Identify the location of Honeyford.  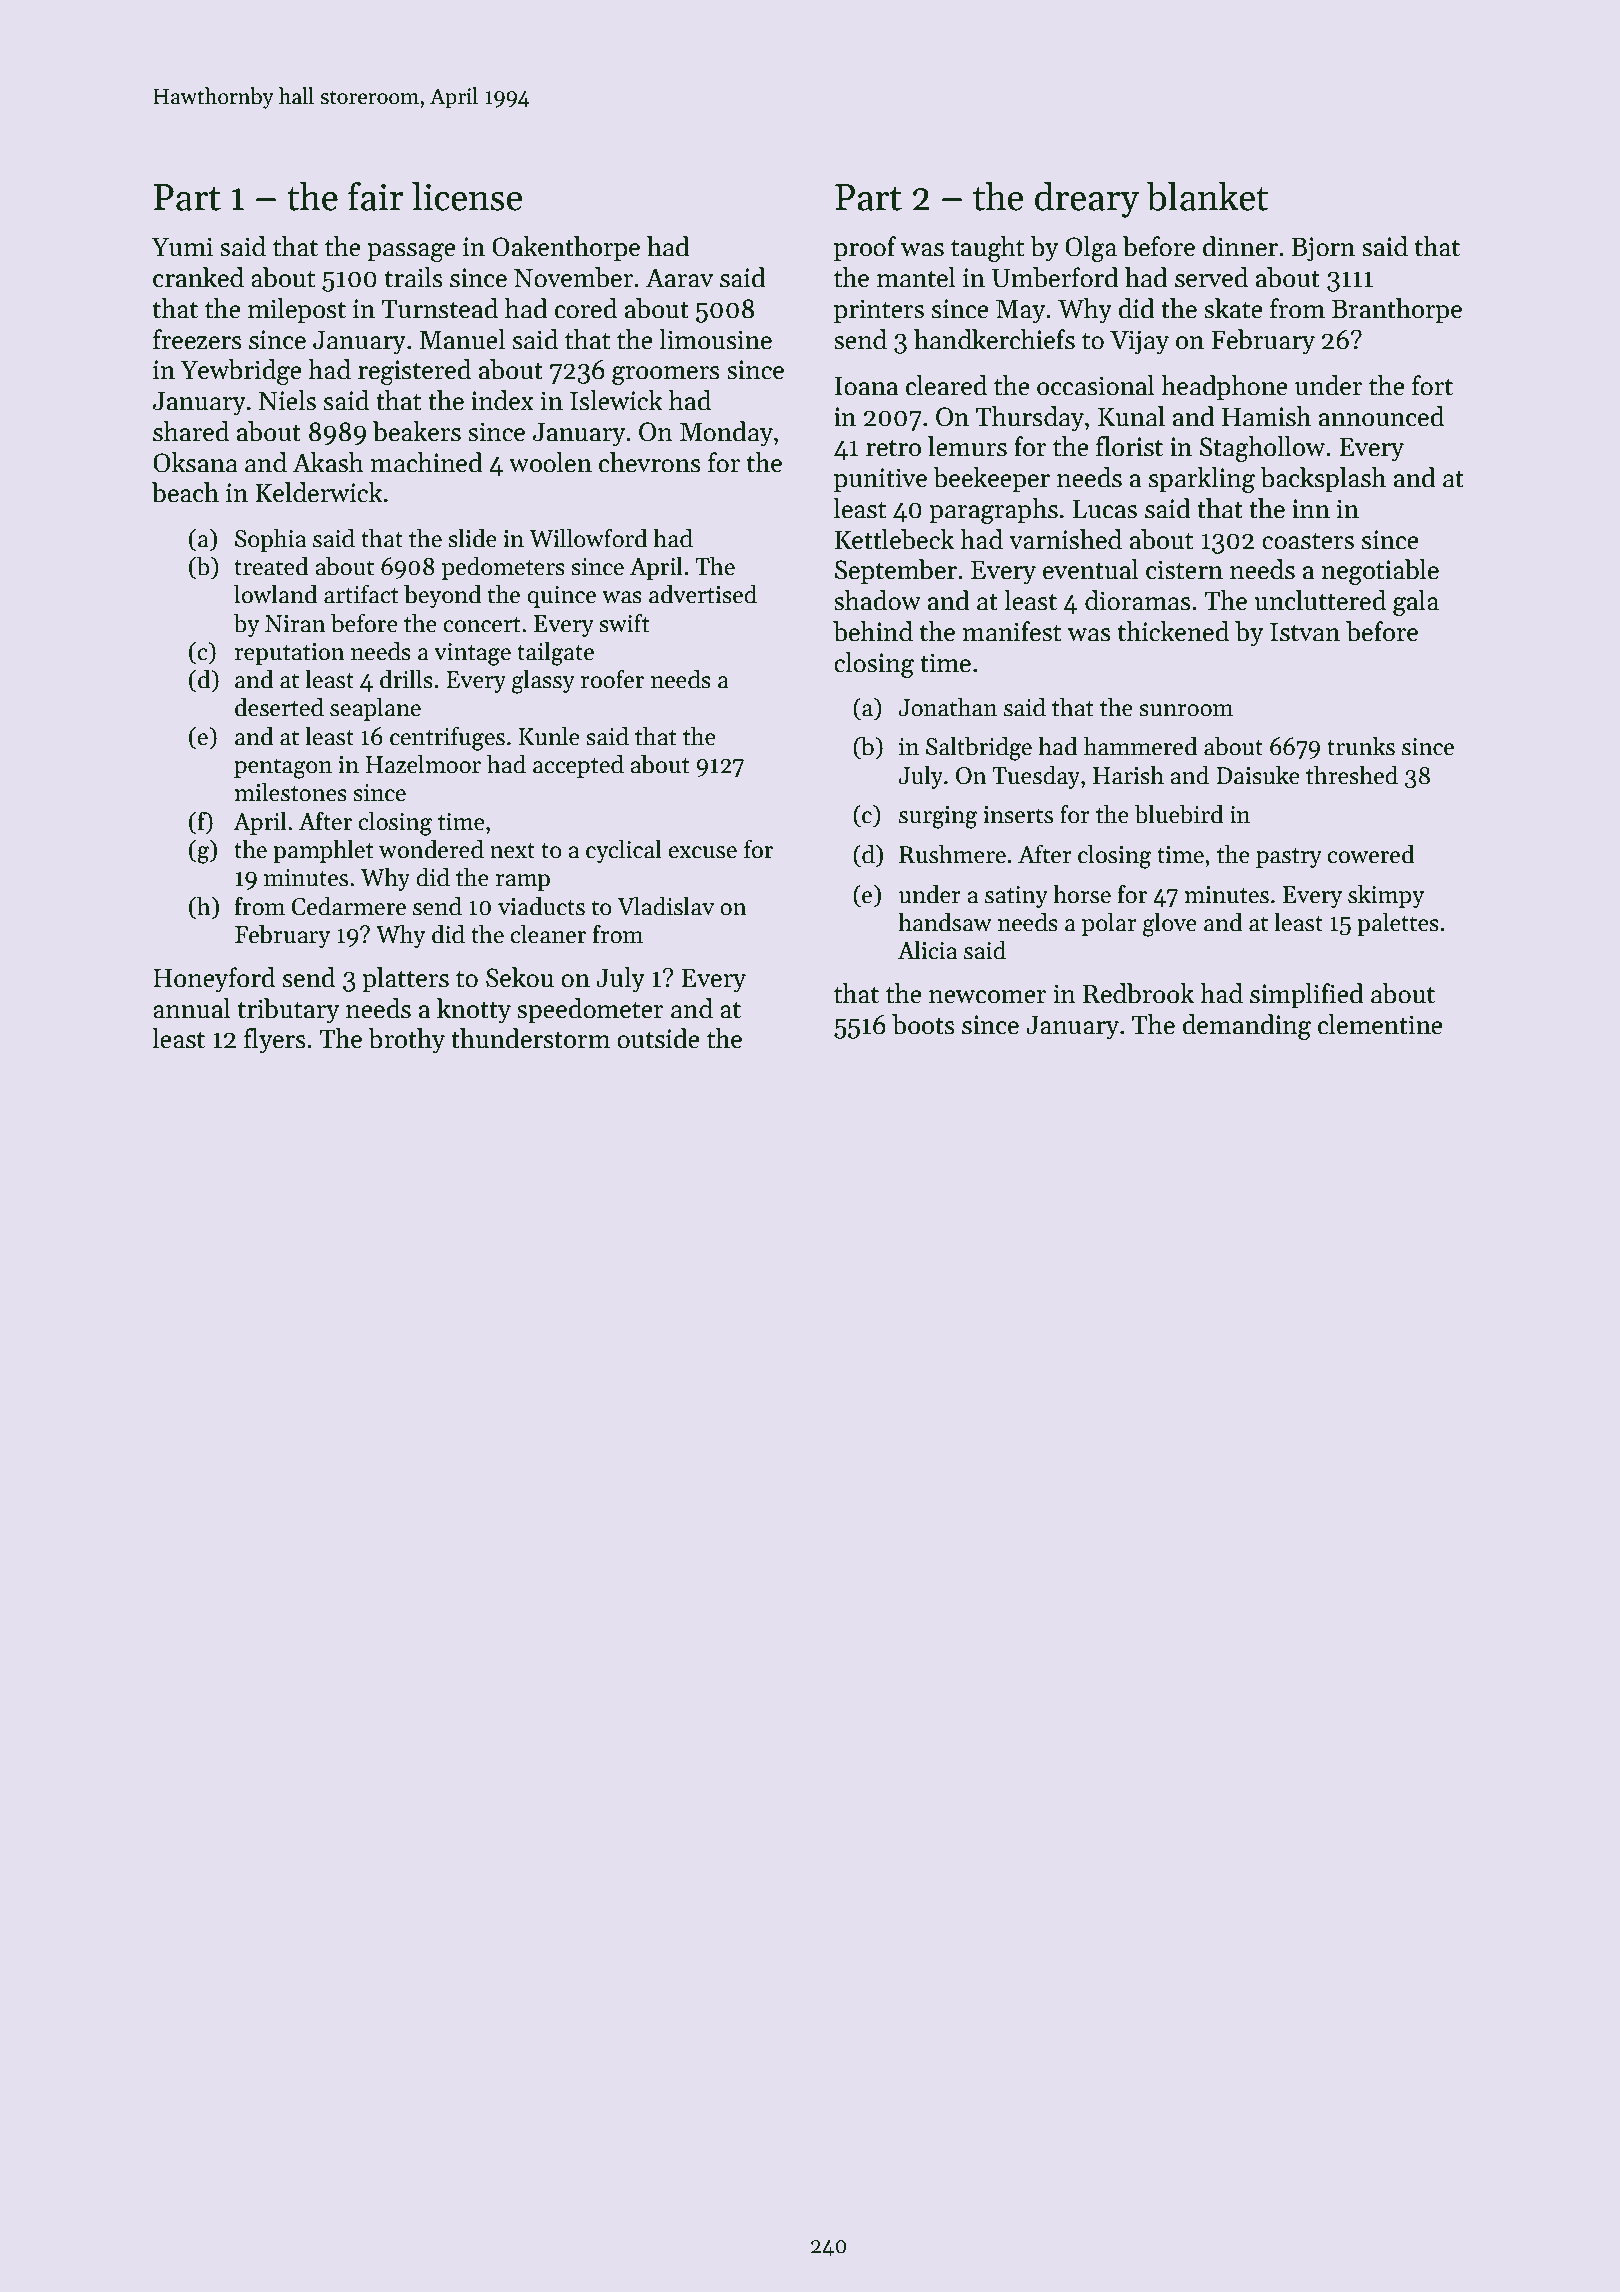
(214, 980).
